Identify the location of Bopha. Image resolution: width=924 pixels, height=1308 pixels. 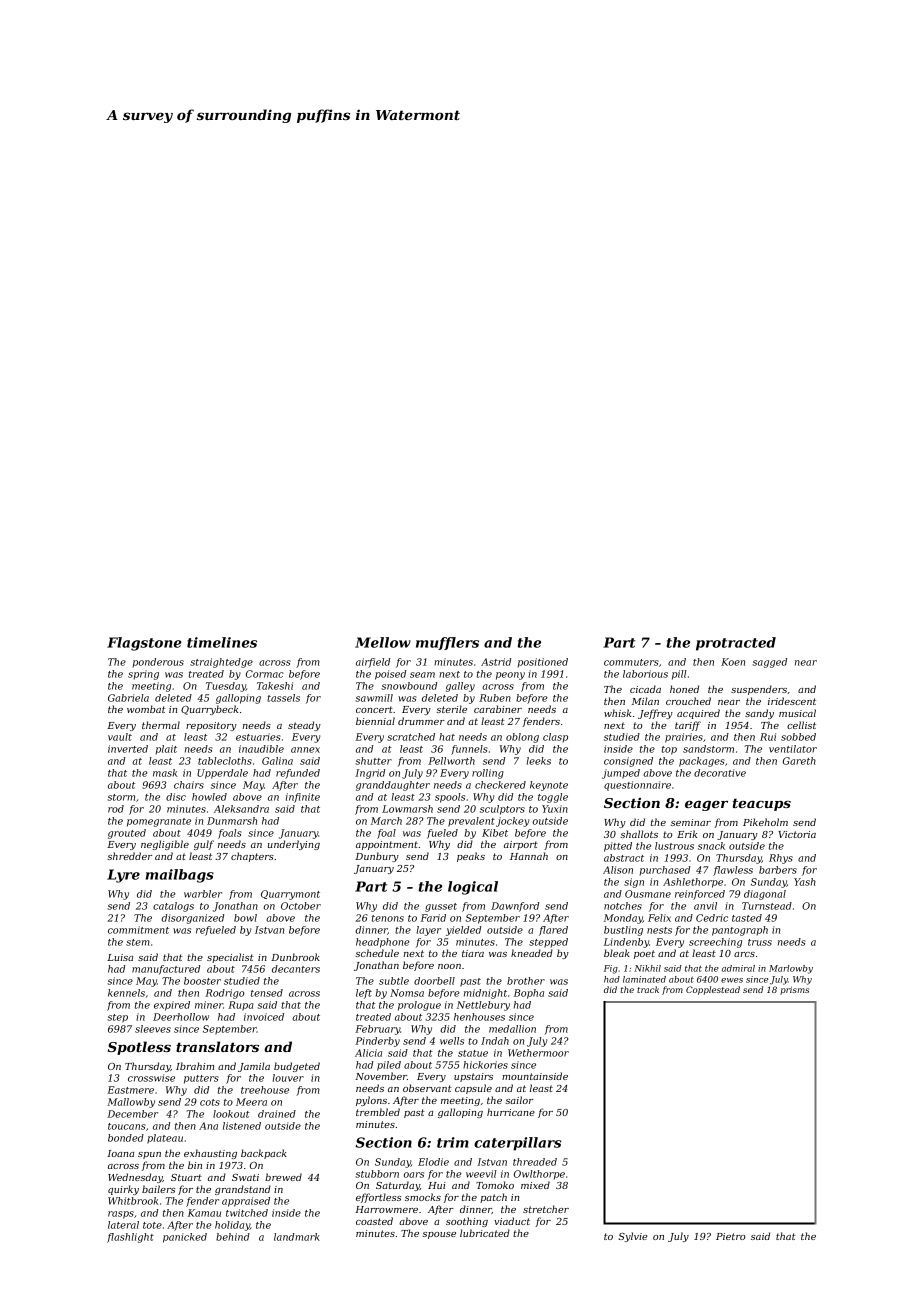
(529, 994).
